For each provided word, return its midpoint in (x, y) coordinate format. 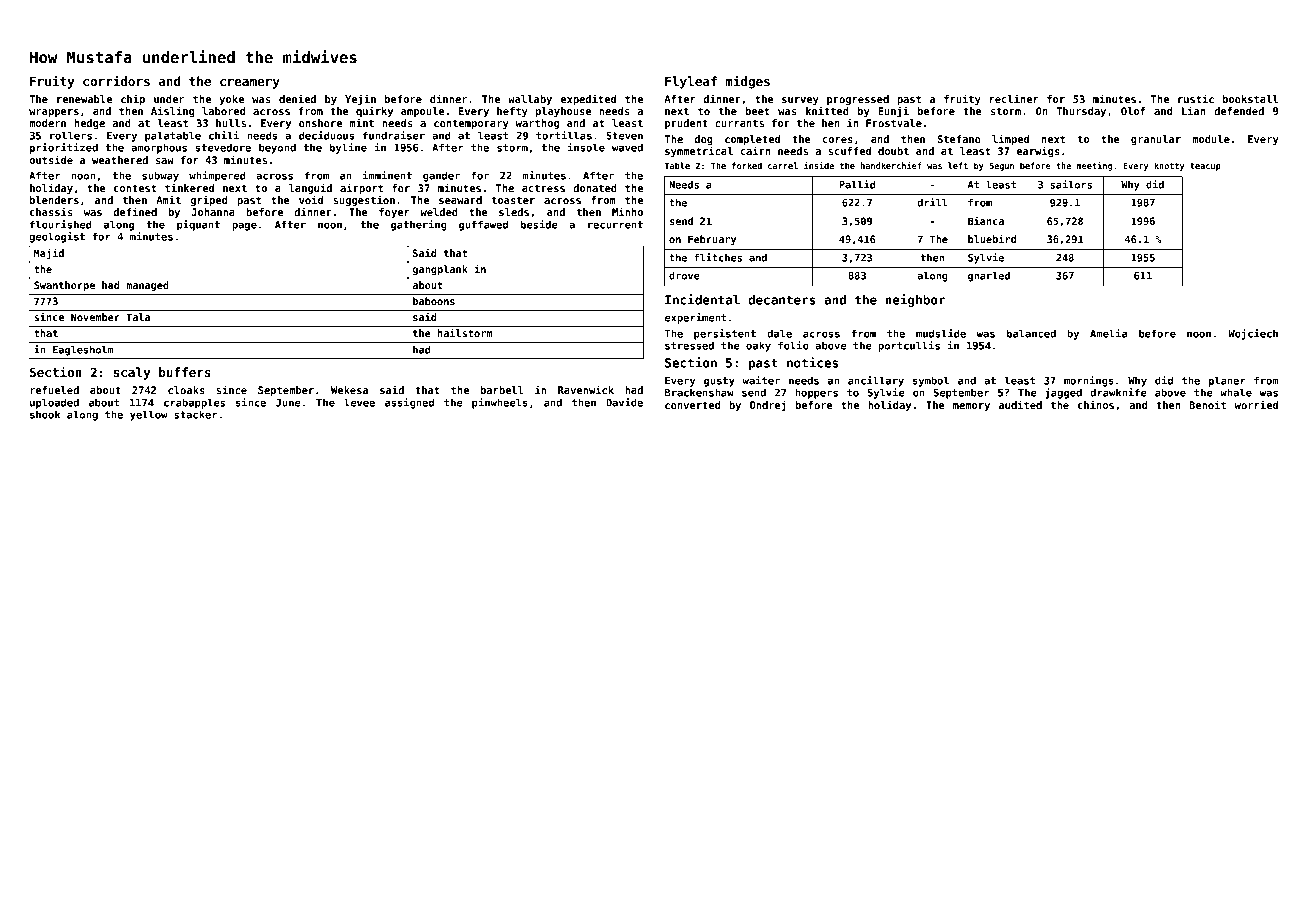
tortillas (564, 135)
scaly (132, 373)
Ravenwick (586, 389)
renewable (84, 99)
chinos (1096, 404)
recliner (1014, 98)
